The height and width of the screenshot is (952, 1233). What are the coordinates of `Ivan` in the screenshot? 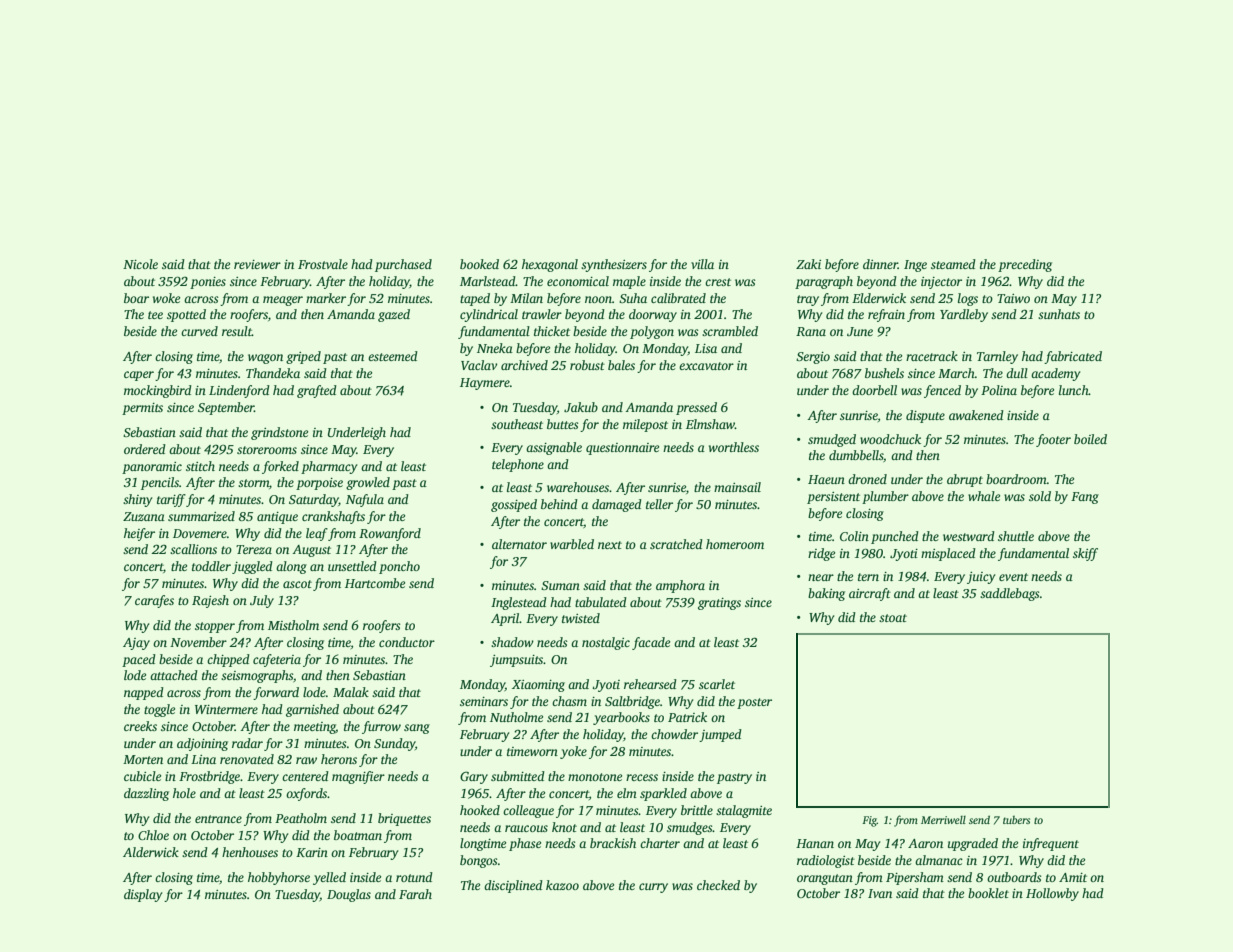 It's located at (880, 893).
